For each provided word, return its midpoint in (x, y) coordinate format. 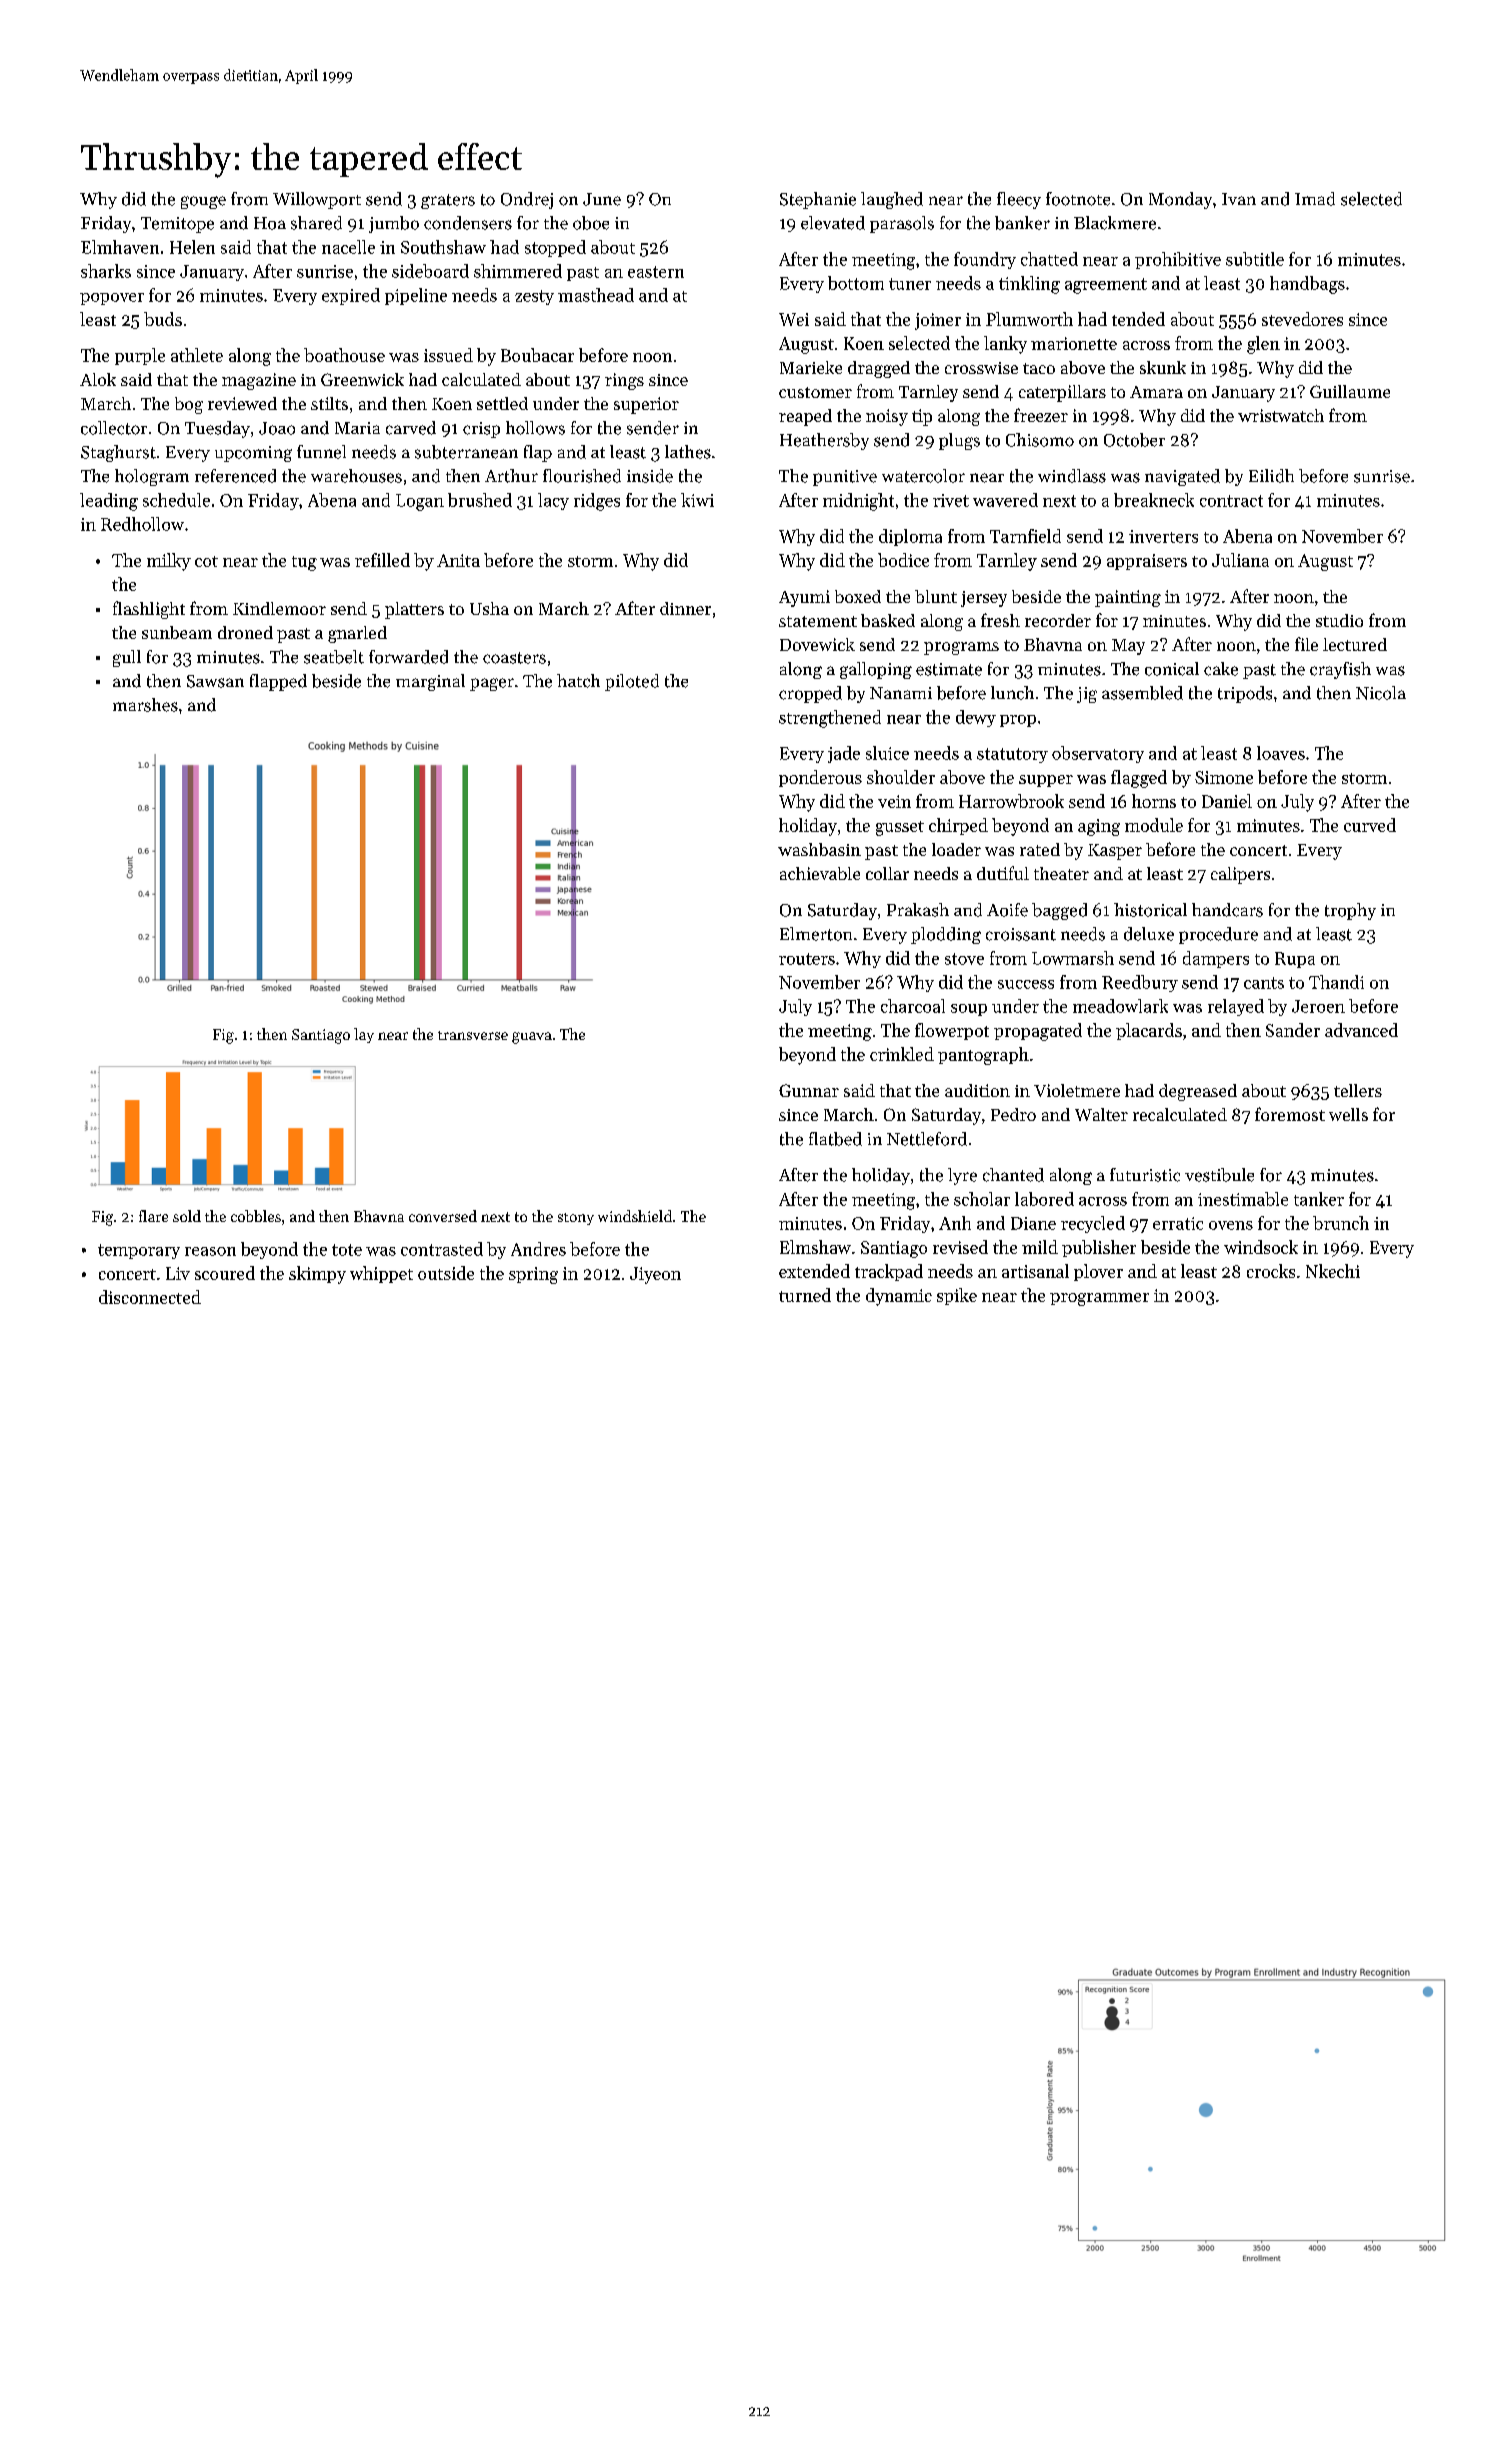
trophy (1350, 911)
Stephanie (818, 200)
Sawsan (215, 681)
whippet (381, 1274)
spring (533, 1275)
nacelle (348, 247)
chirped (958, 826)
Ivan (1239, 199)
